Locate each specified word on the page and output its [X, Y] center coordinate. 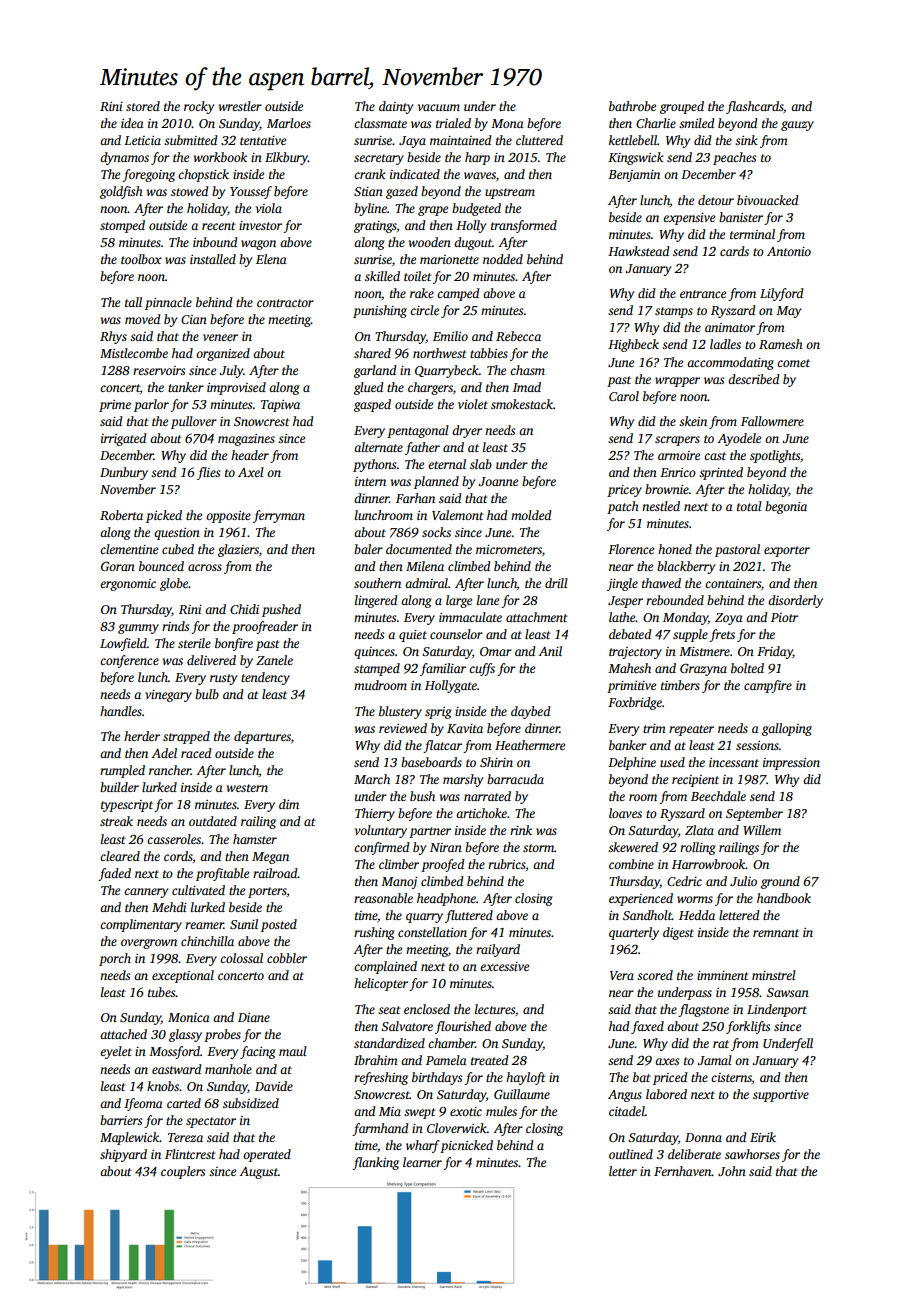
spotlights [775, 456]
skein [693, 421]
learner [422, 1162]
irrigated [124, 439]
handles [121, 711]
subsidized [251, 1103]
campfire [768, 686]
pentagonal [418, 431]
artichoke [481, 813]
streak [116, 821]
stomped [122, 226]
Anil [550, 651]
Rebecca [518, 336]
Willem [762, 830]
